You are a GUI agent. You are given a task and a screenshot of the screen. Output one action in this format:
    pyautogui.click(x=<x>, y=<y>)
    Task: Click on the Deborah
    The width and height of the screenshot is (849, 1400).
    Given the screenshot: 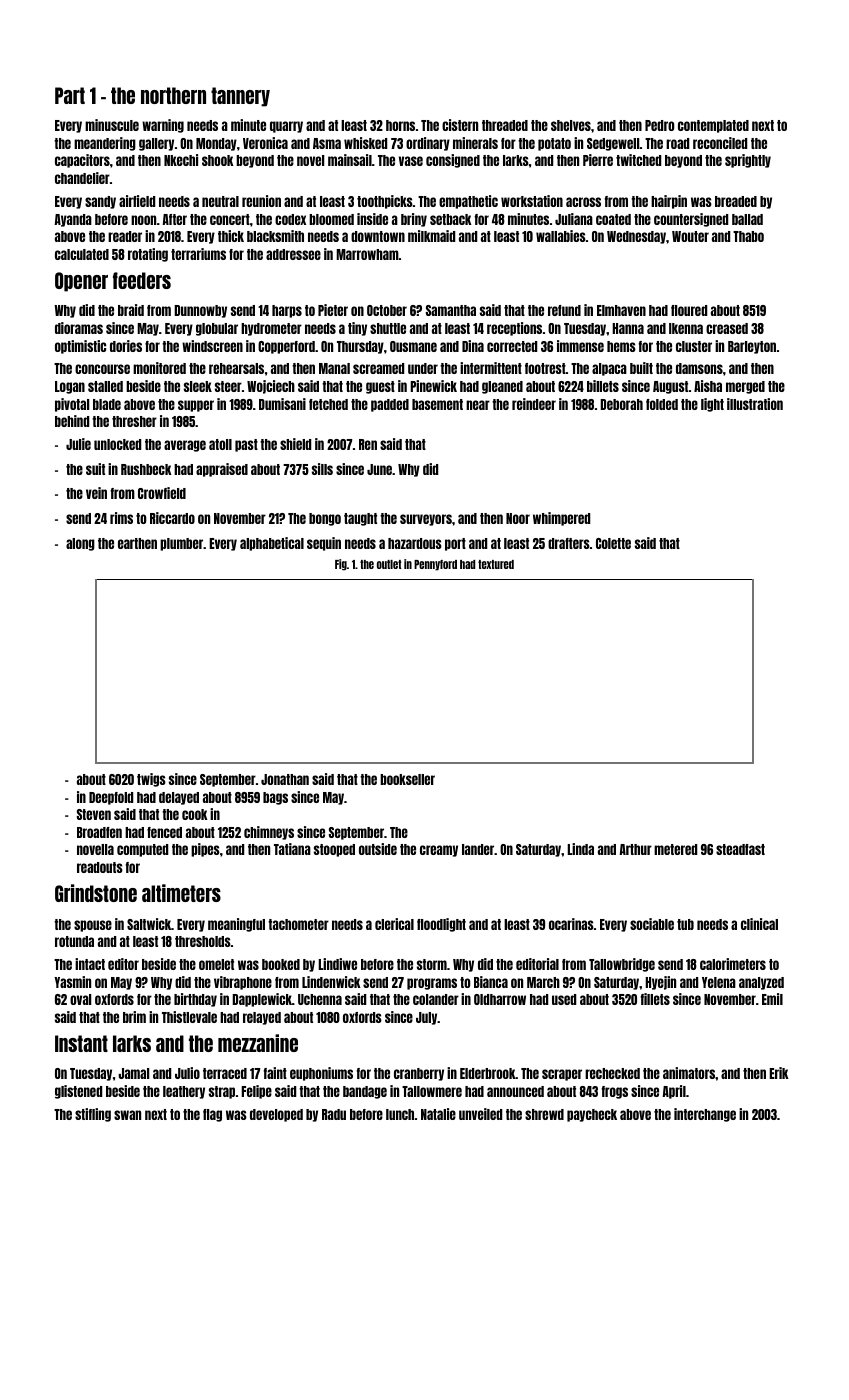 What is the action you would take?
    pyautogui.click(x=621, y=404)
